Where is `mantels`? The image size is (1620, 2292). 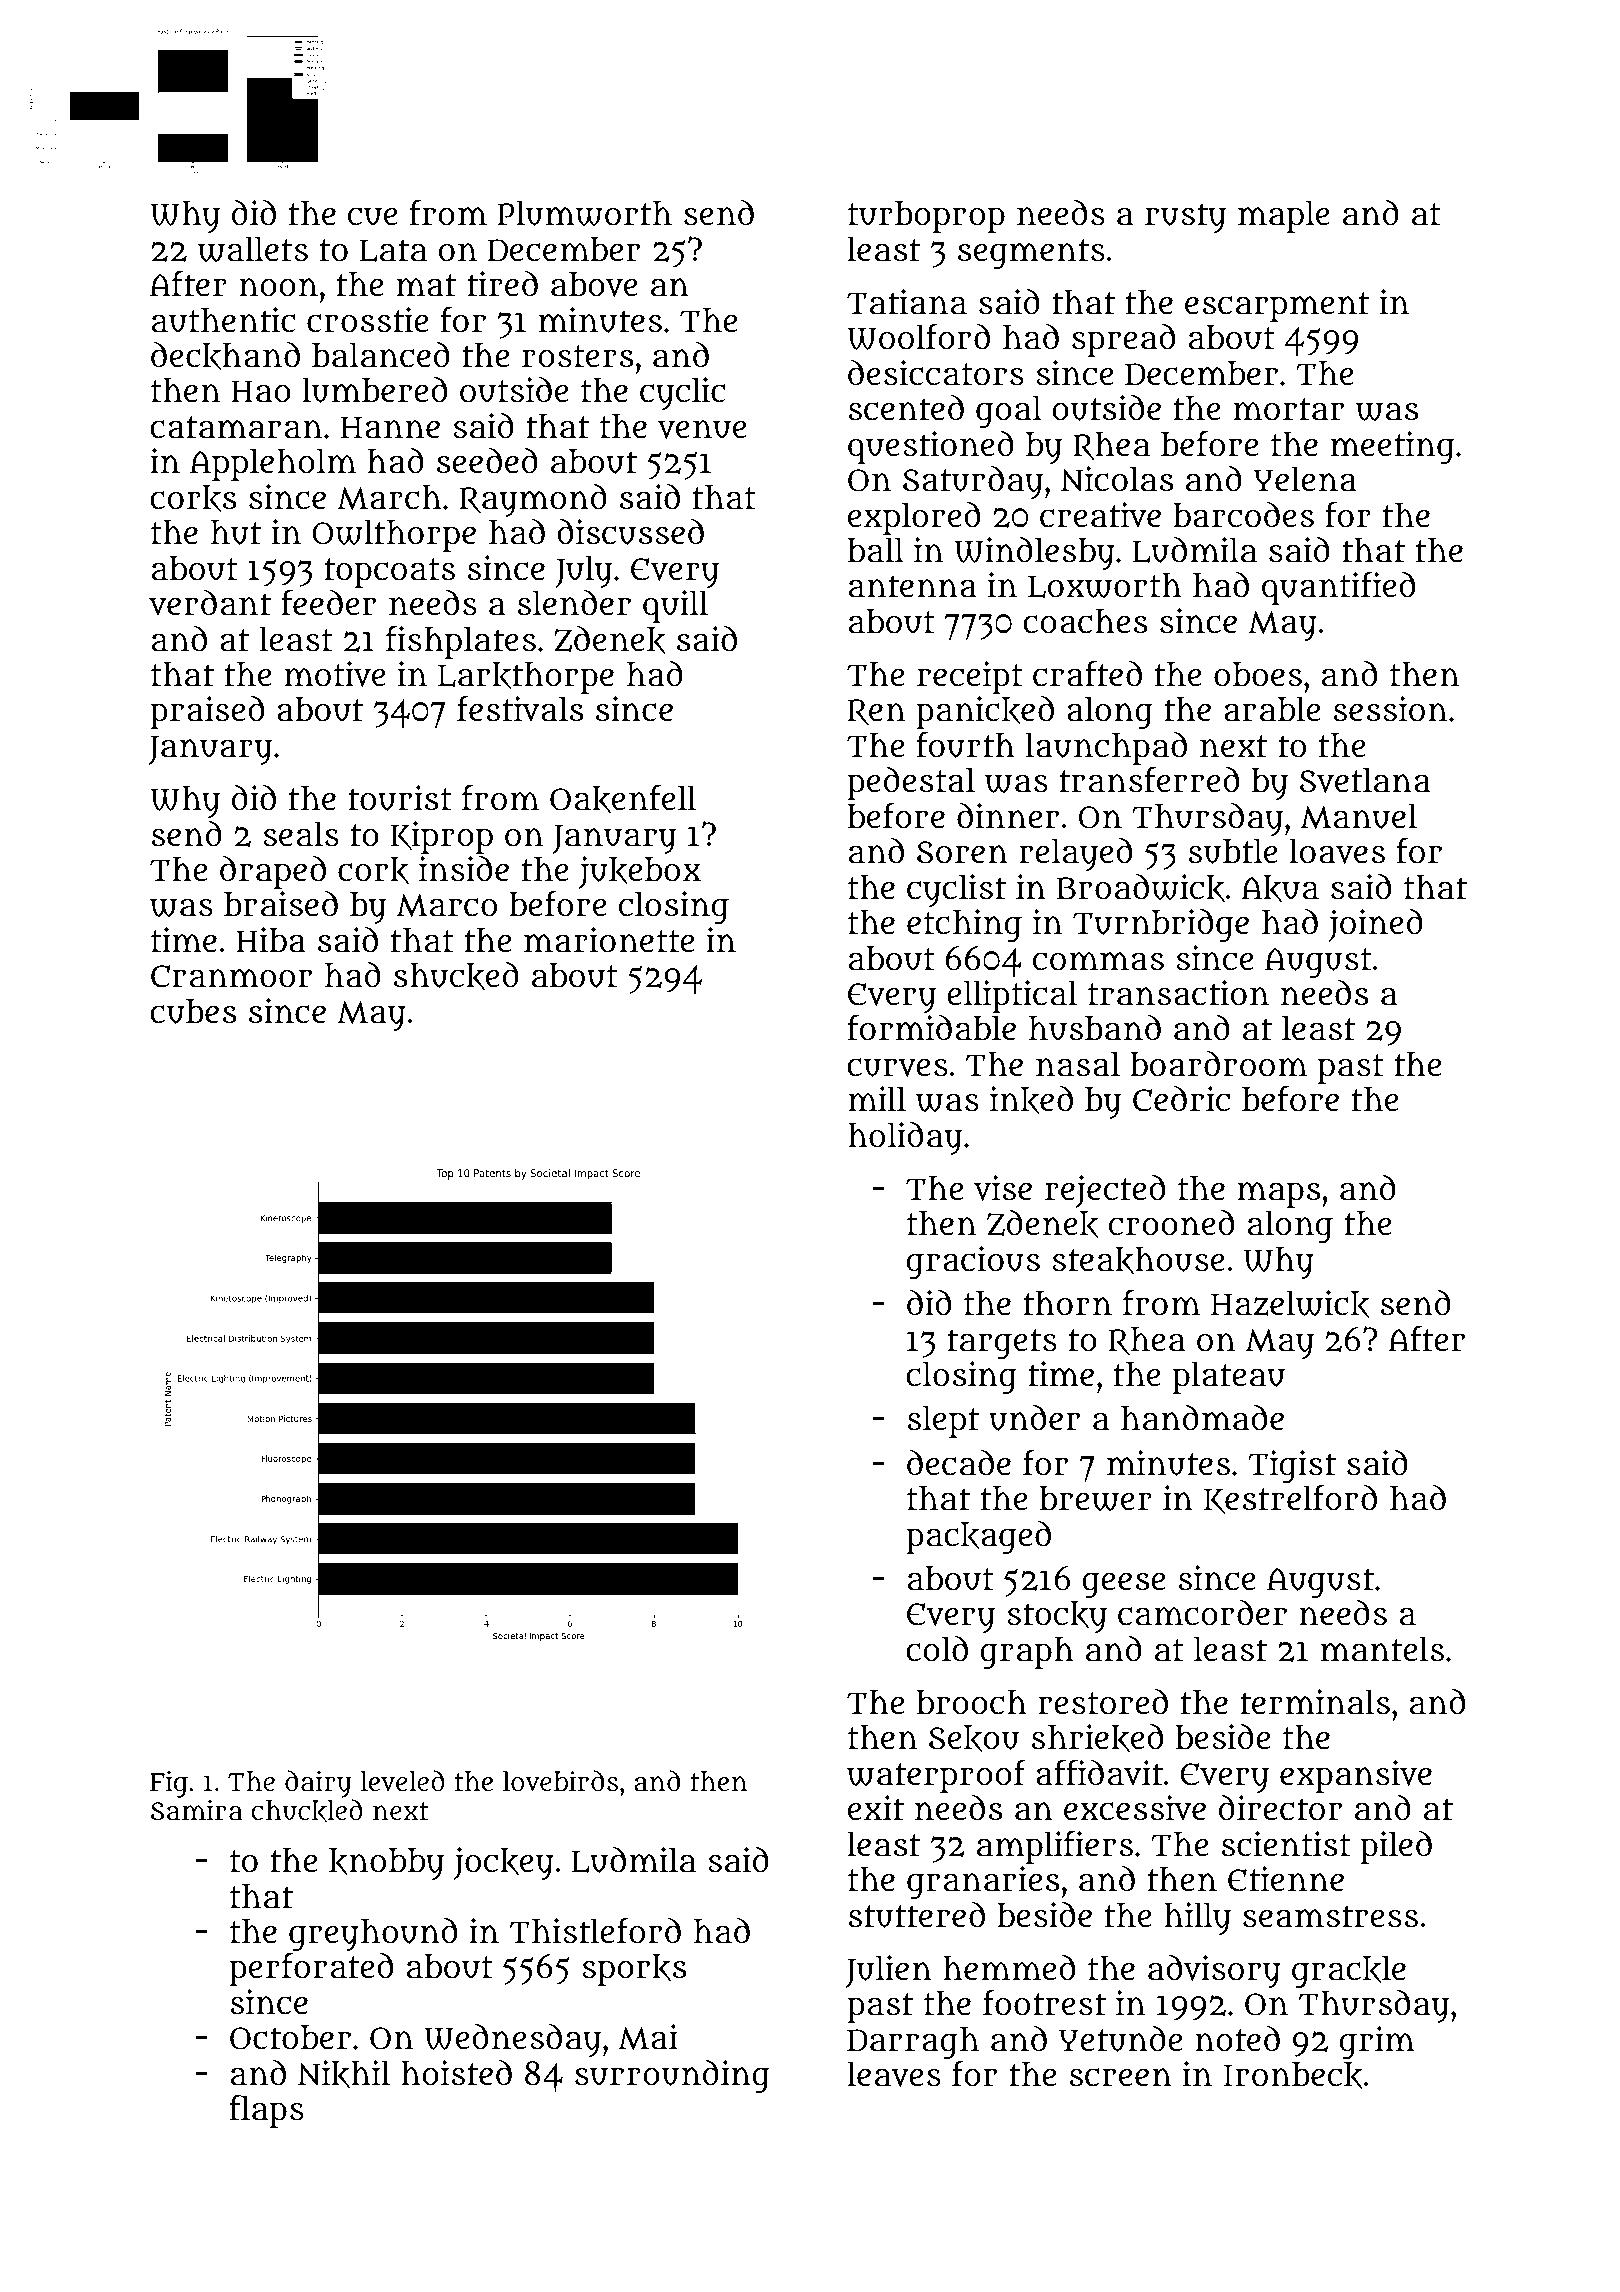 mantels is located at coordinates (1382, 1649).
